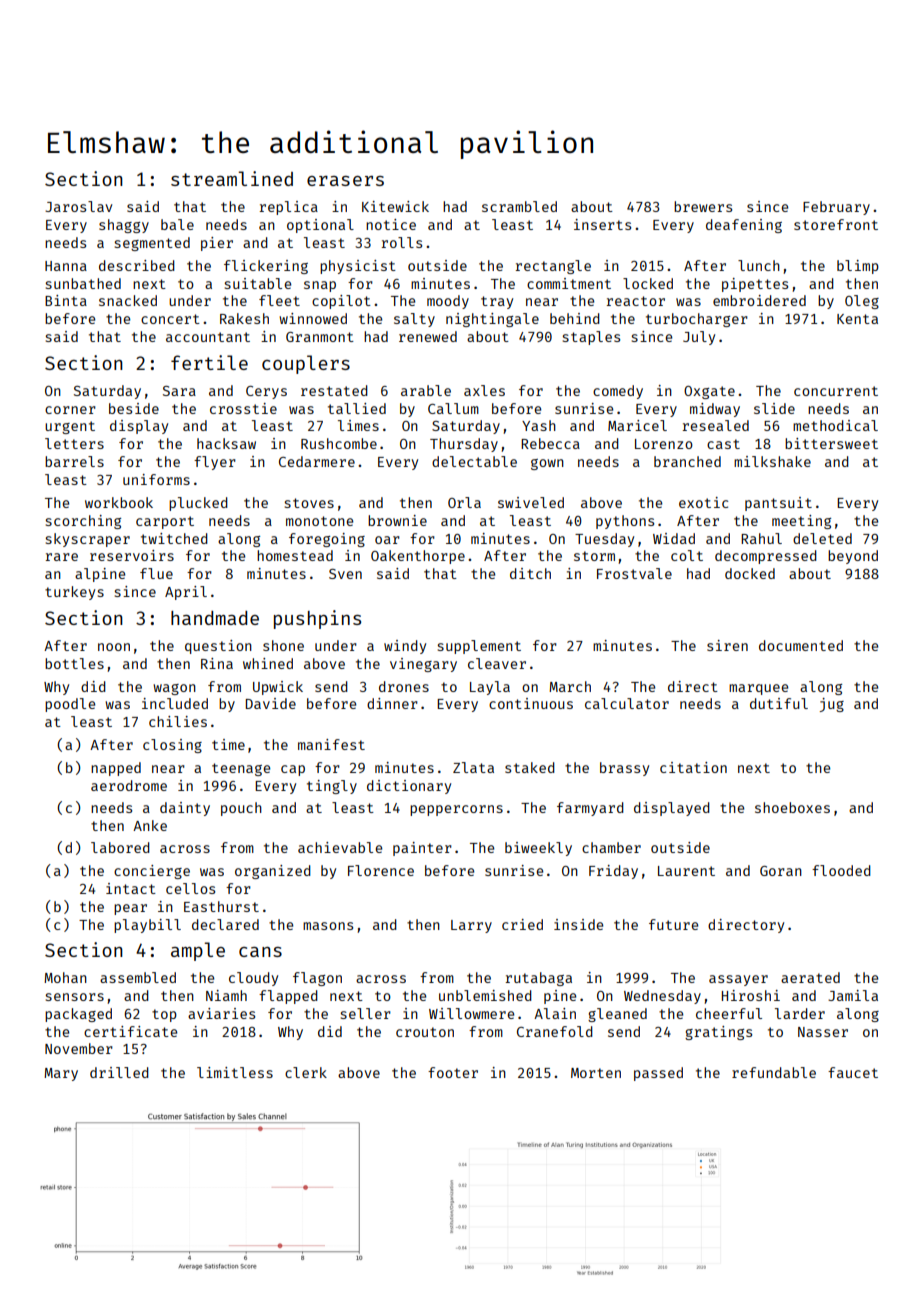 The width and height of the screenshot is (924, 1308). Describe the element at coordinates (553, 267) in the screenshot. I see `rectangle` at that location.
